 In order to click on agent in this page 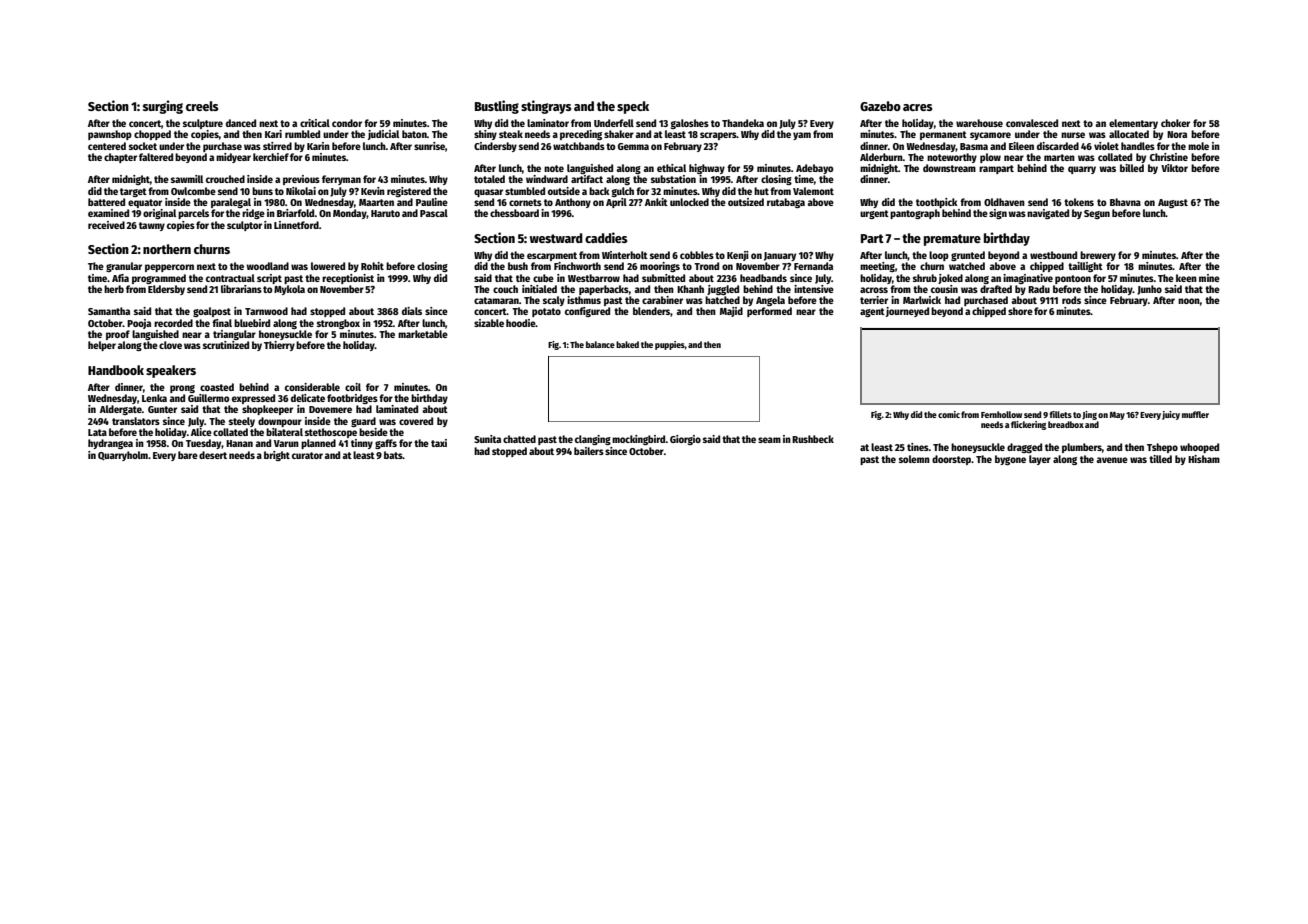, I will do `click(872, 312)`.
